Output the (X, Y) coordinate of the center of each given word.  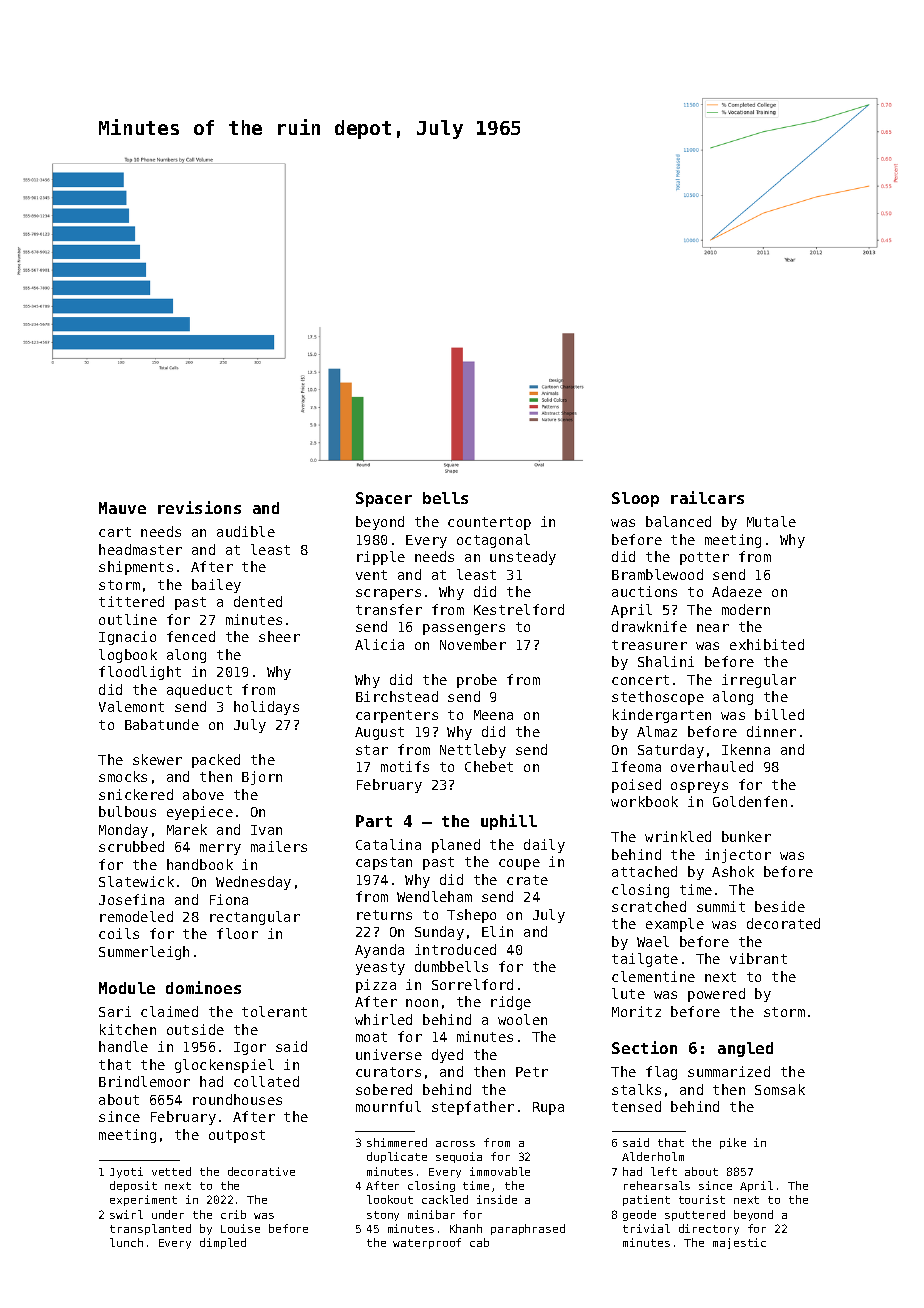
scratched (649, 906)
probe (477, 681)
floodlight (140, 673)
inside (497, 1199)
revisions (199, 507)
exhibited (767, 644)
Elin (497, 931)
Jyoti (126, 1172)
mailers (279, 846)
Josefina (131, 899)
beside (780, 906)
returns (384, 915)
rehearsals (657, 1185)
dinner (771, 731)
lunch (126, 1242)
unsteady (523, 558)
